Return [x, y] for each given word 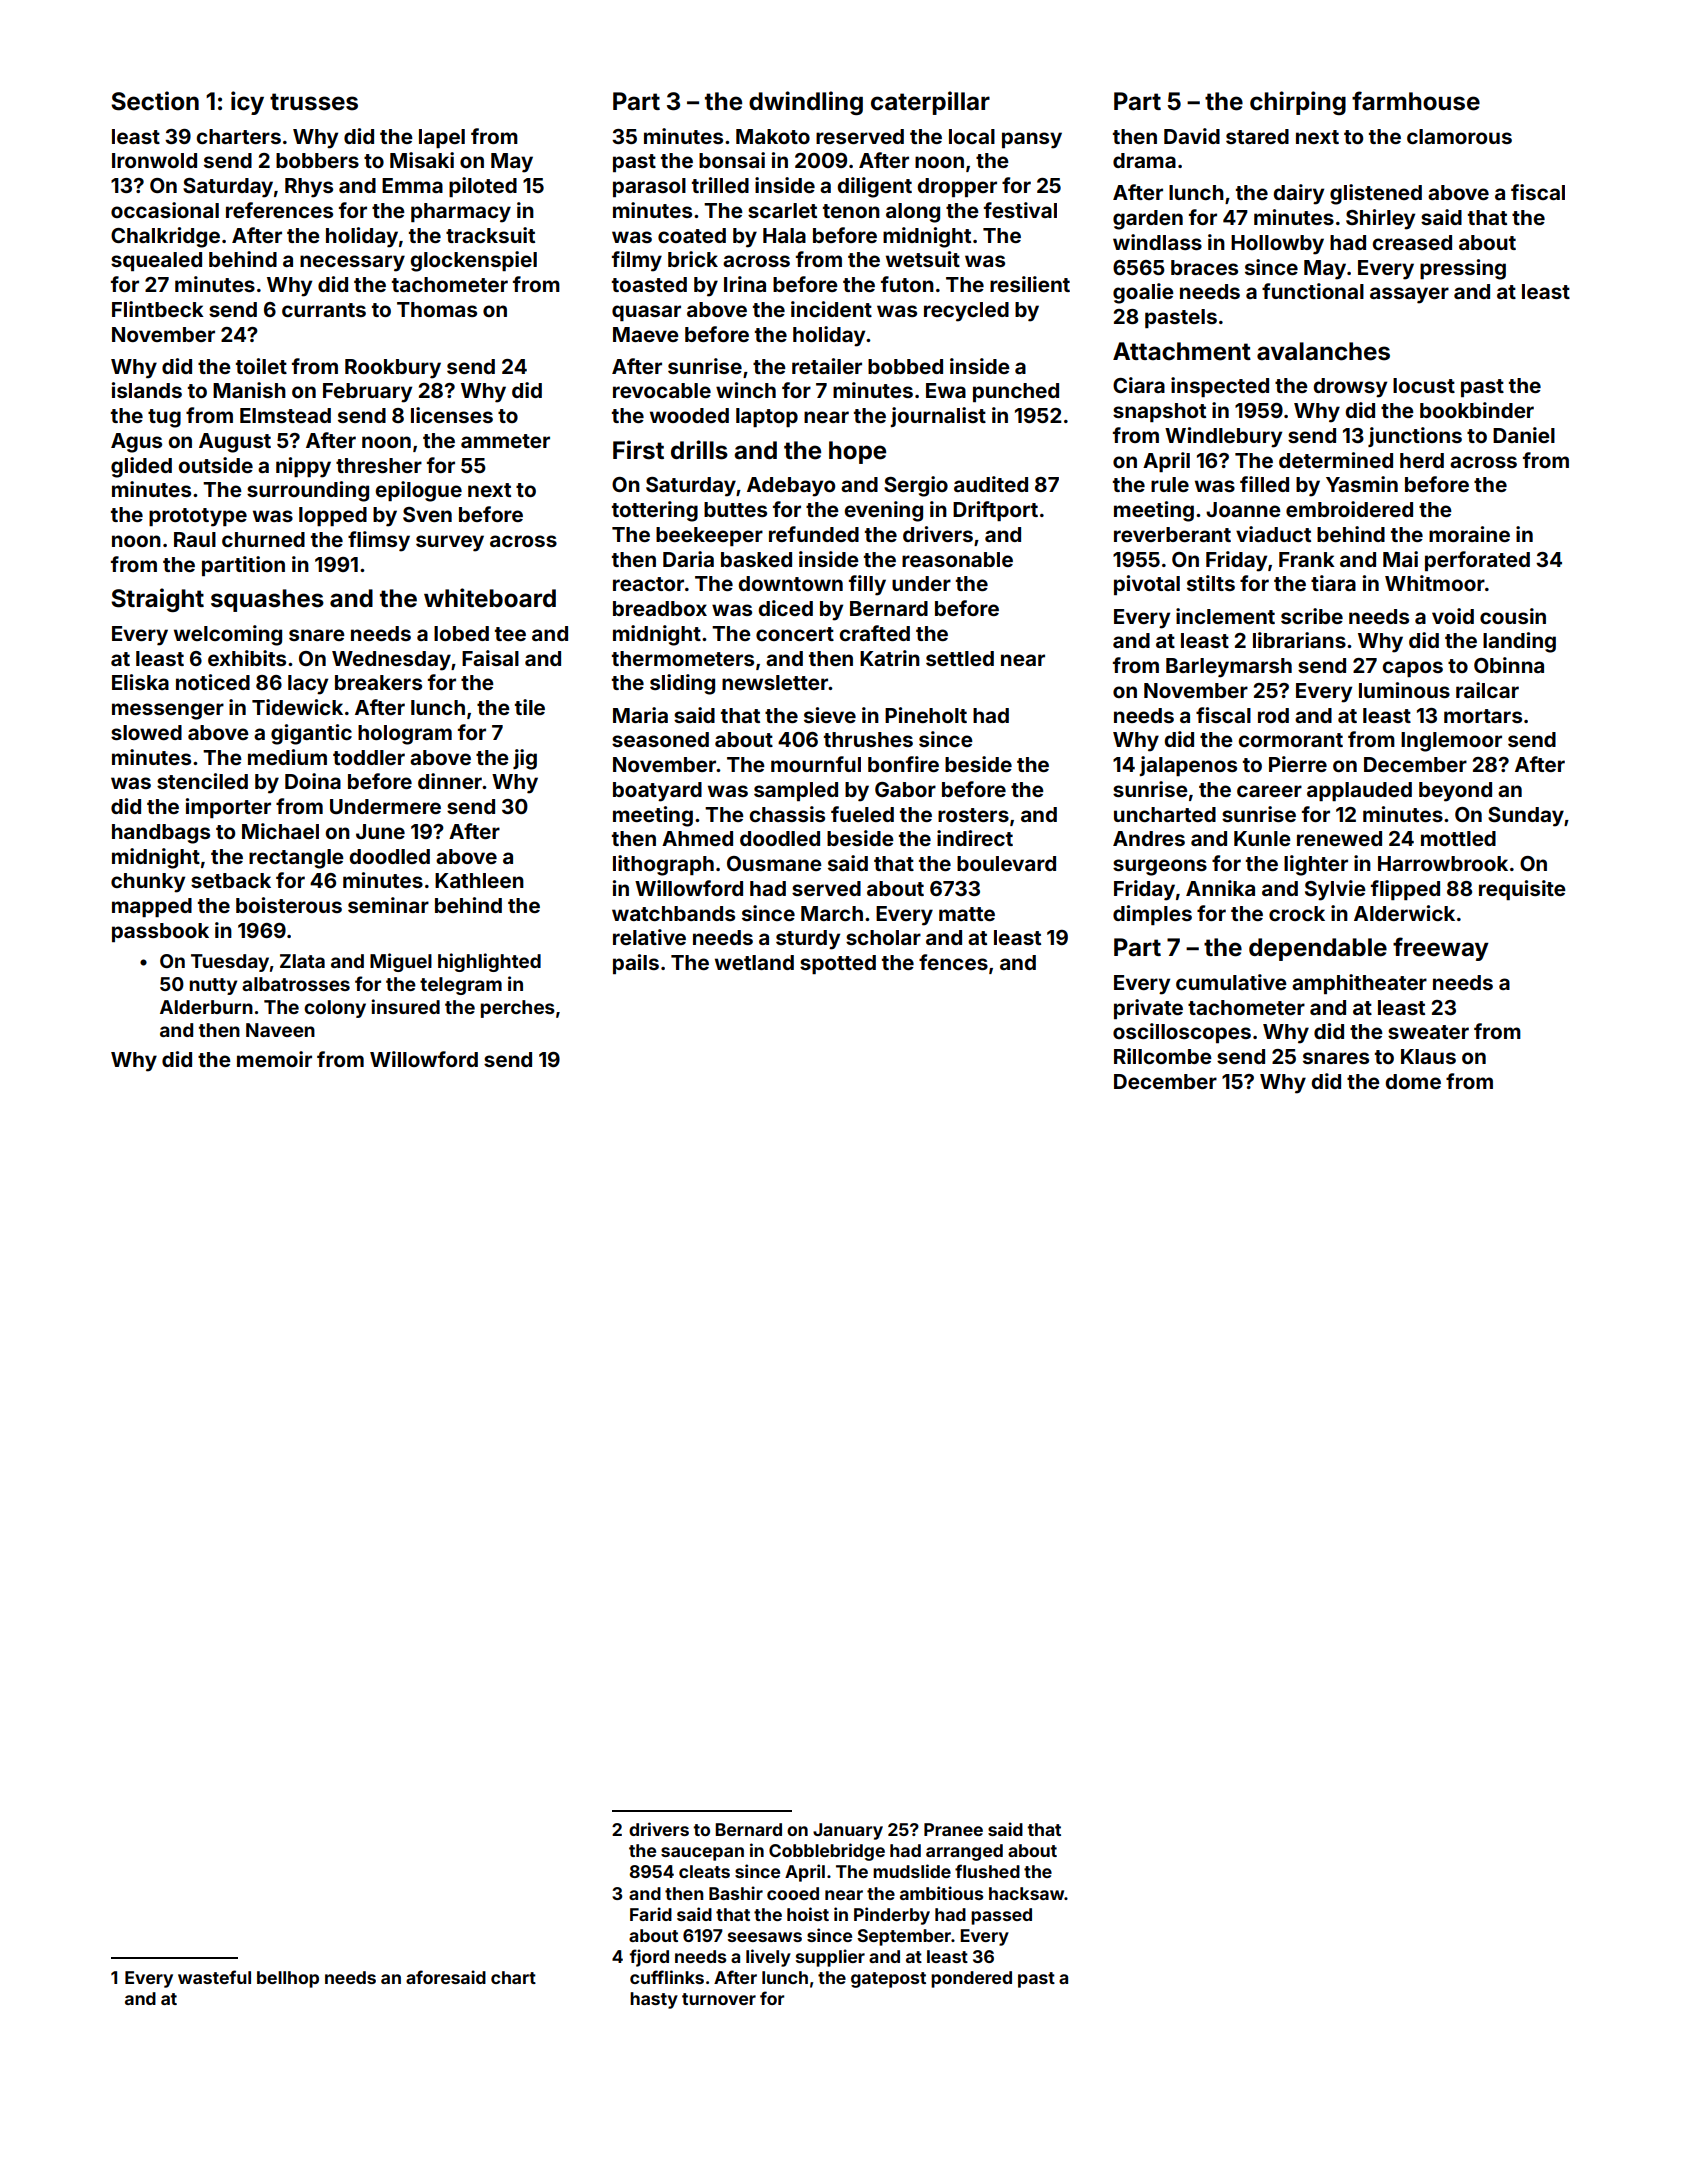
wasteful [214, 1977]
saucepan [702, 1854]
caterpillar [930, 103]
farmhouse [1416, 101]
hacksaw [1027, 1893]
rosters [973, 815]
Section [155, 101]
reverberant [1172, 534]
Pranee [953, 1829]
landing [1519, 642]
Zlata [302, 961]
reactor [648, 584]
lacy [308, 685]
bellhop [288, 1979]
